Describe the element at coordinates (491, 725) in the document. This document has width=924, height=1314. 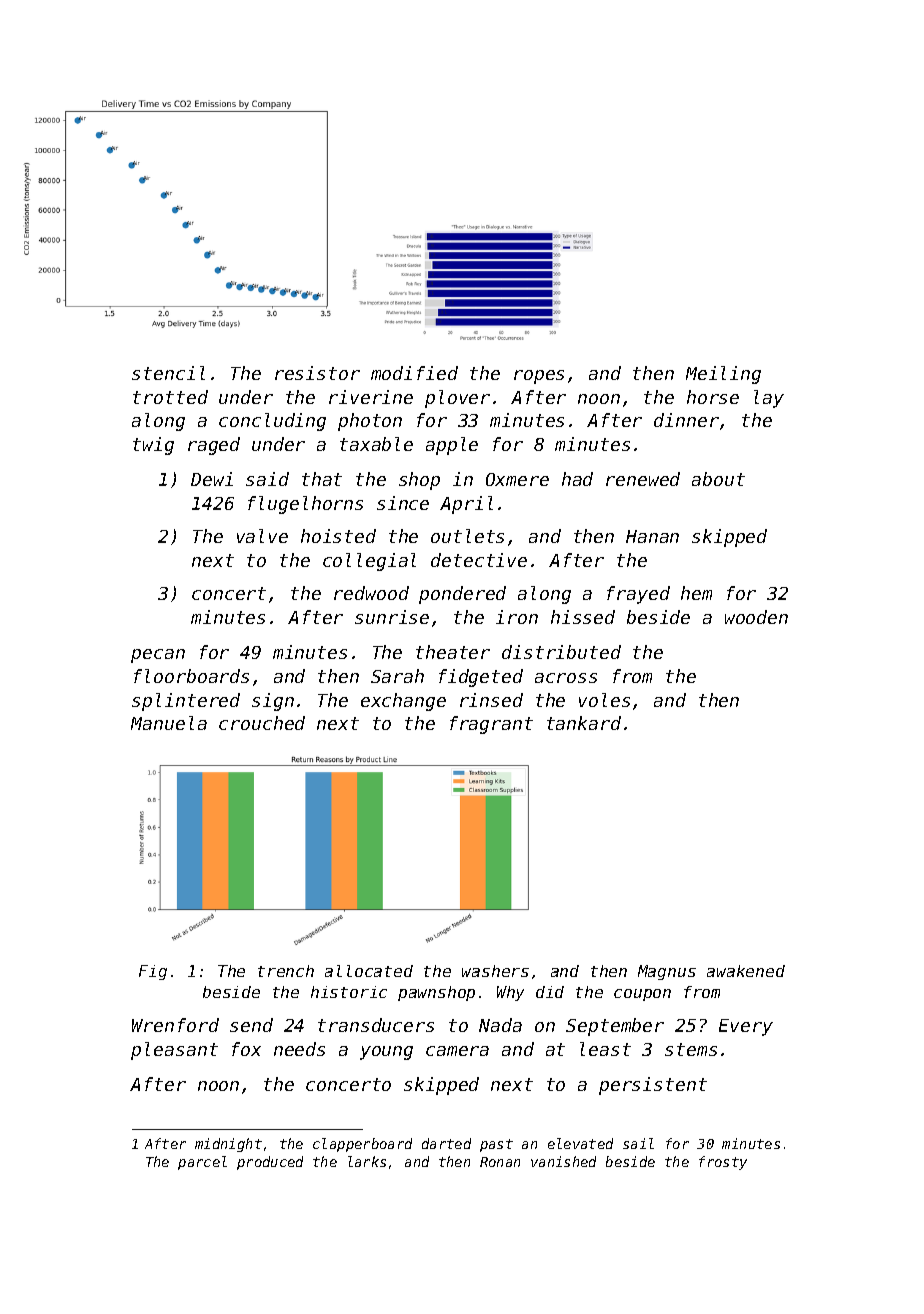
I see `fragrant` at that location.
